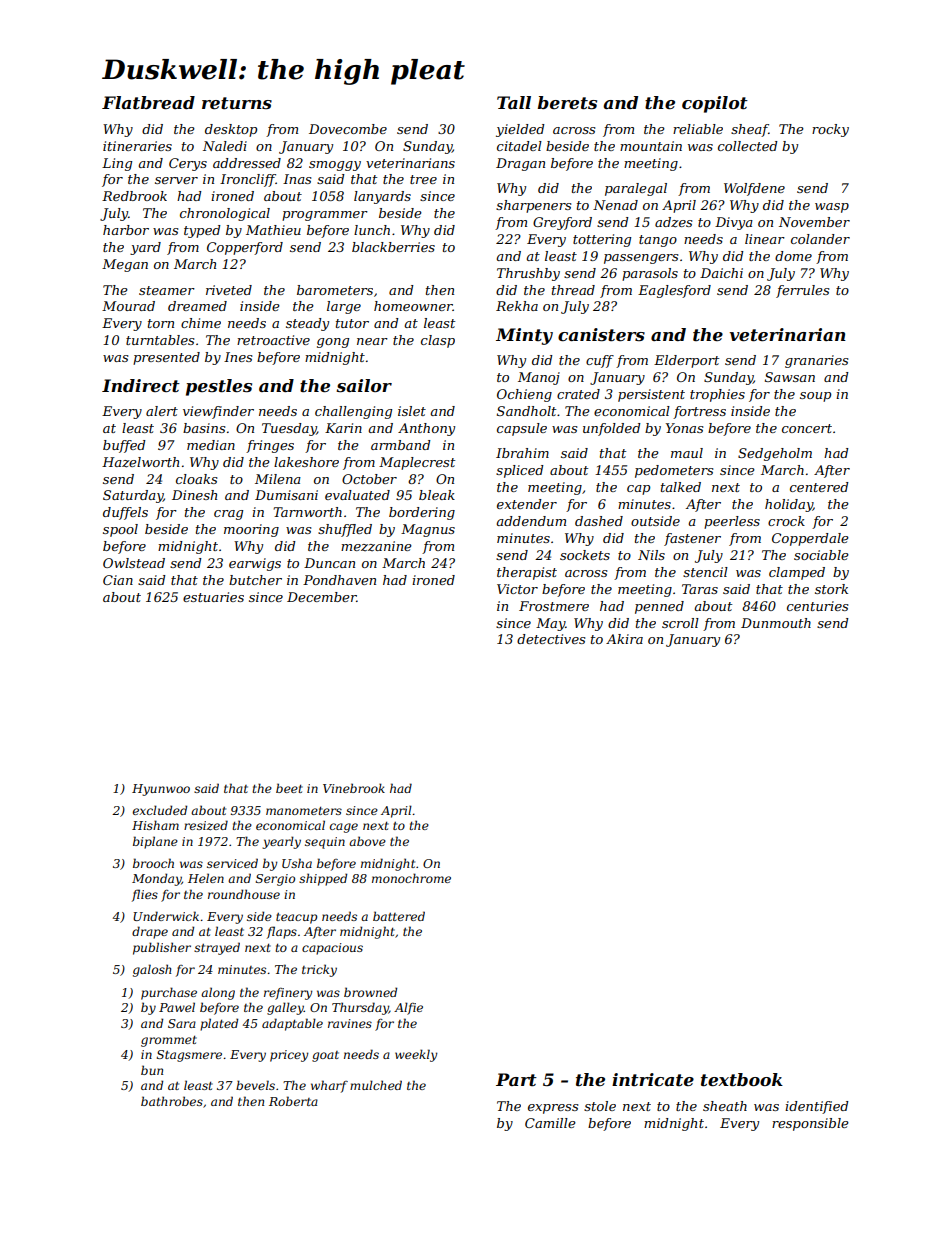 Image resolution: width=952 pixels, height=1233 pixels. I want to click on berets, so click(567, 102).
